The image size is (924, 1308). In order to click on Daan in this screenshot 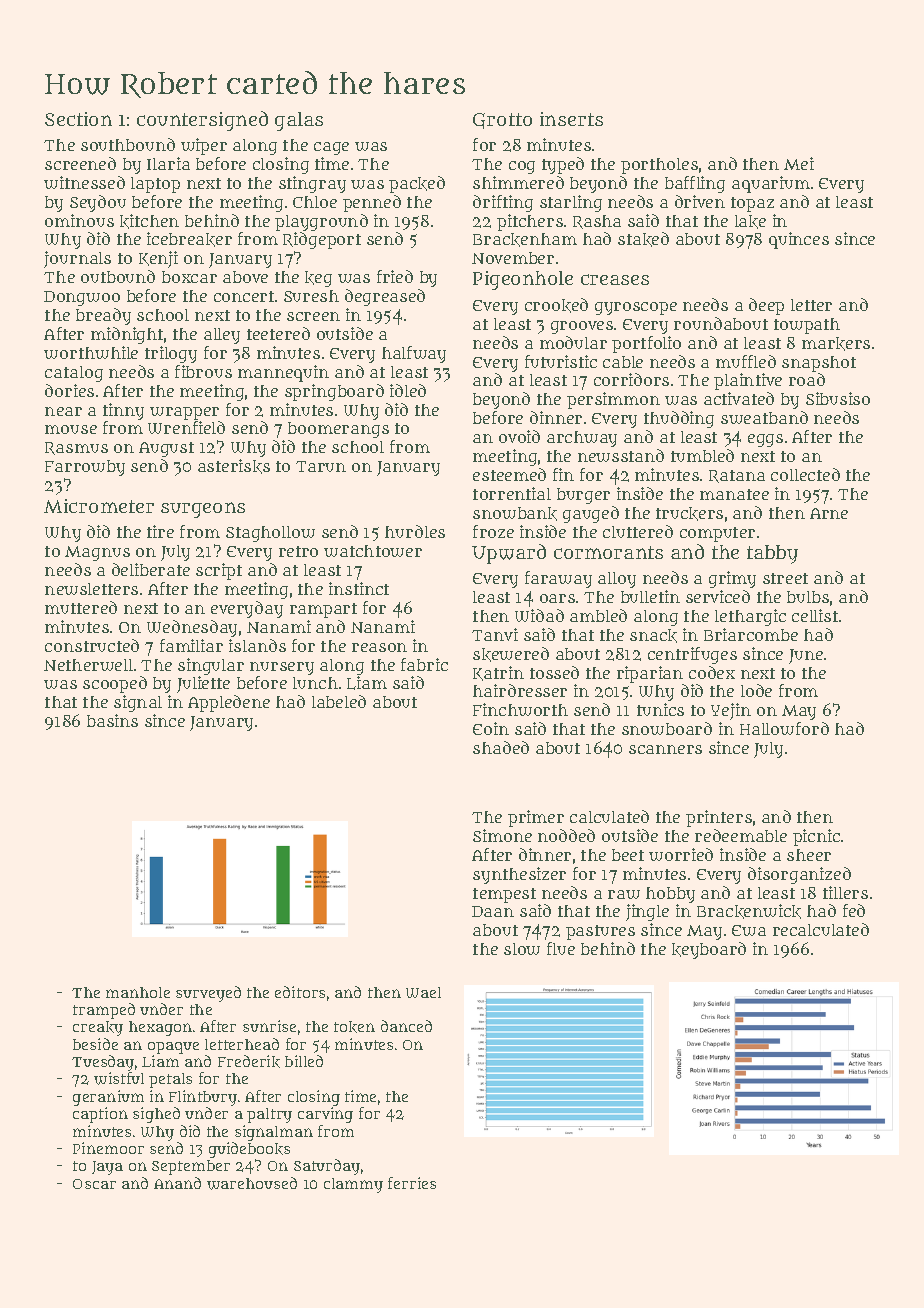, I will do `click(493, 911)`.
